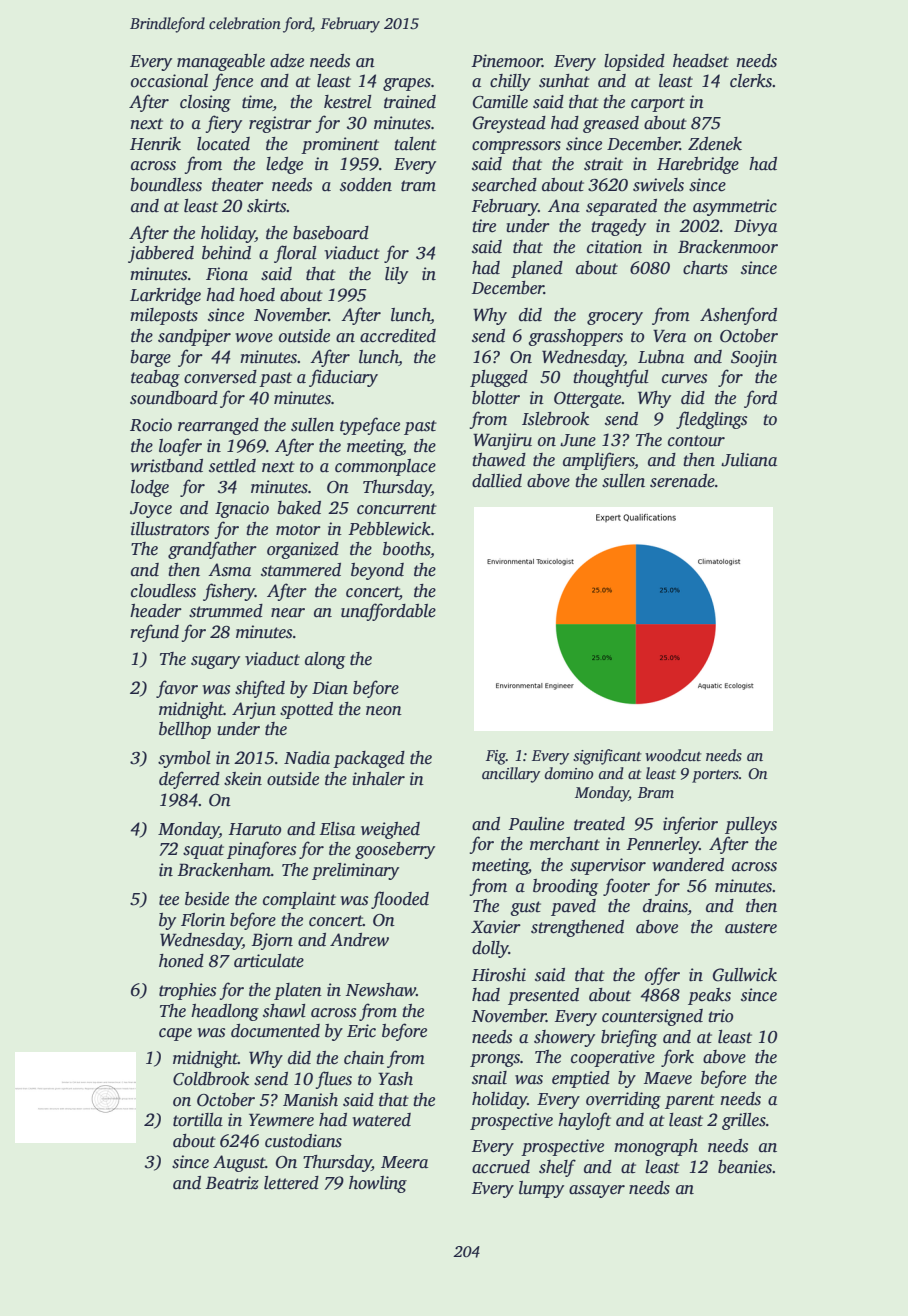 This screenshot has width=908, height=1316. What do you see at coordinates (181, 961) in the screenshot?
I see `honed` at bounding box center [181, 961].
